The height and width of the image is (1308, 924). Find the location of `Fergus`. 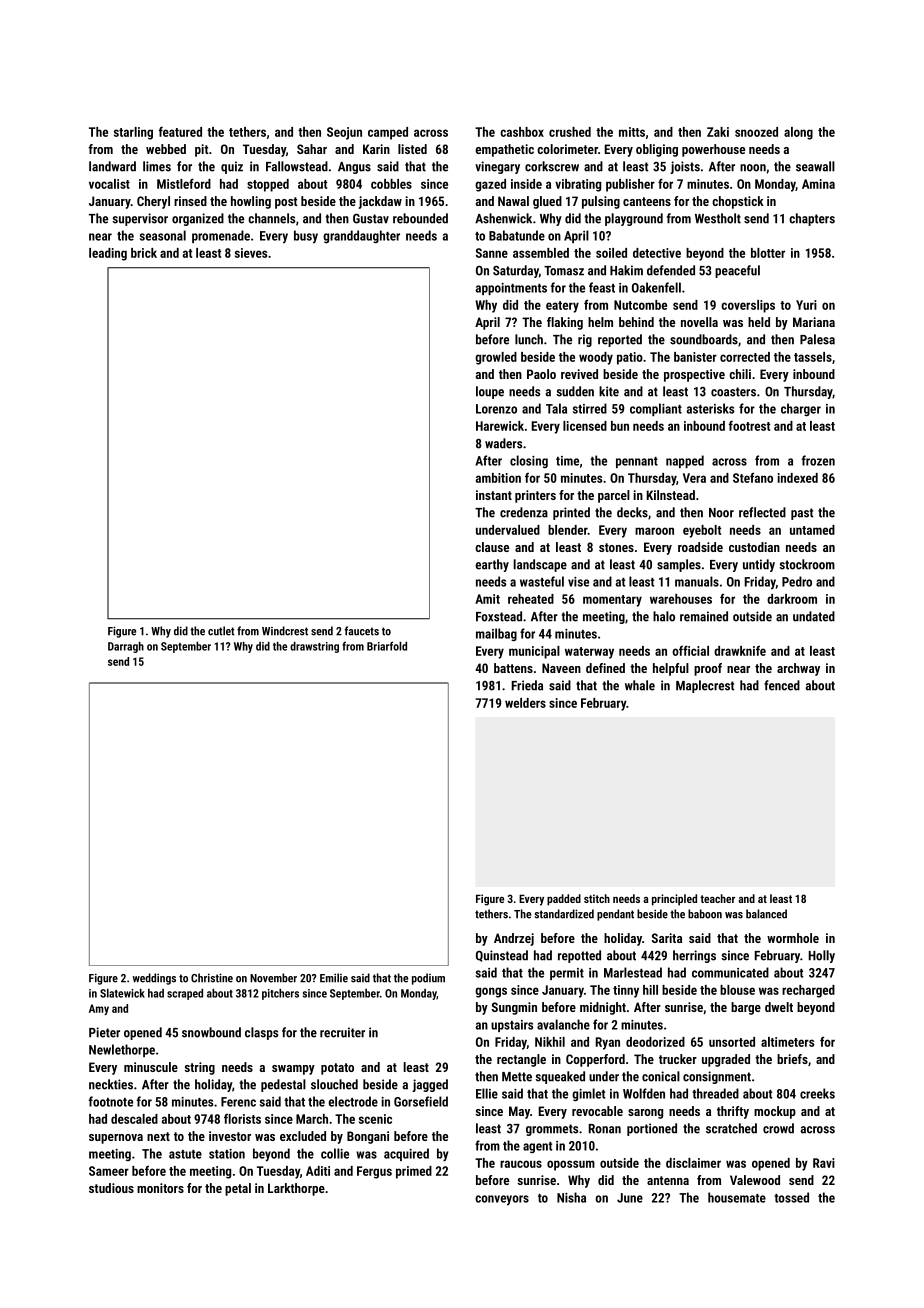

Fergus is located at coordinates (374, 1172).
